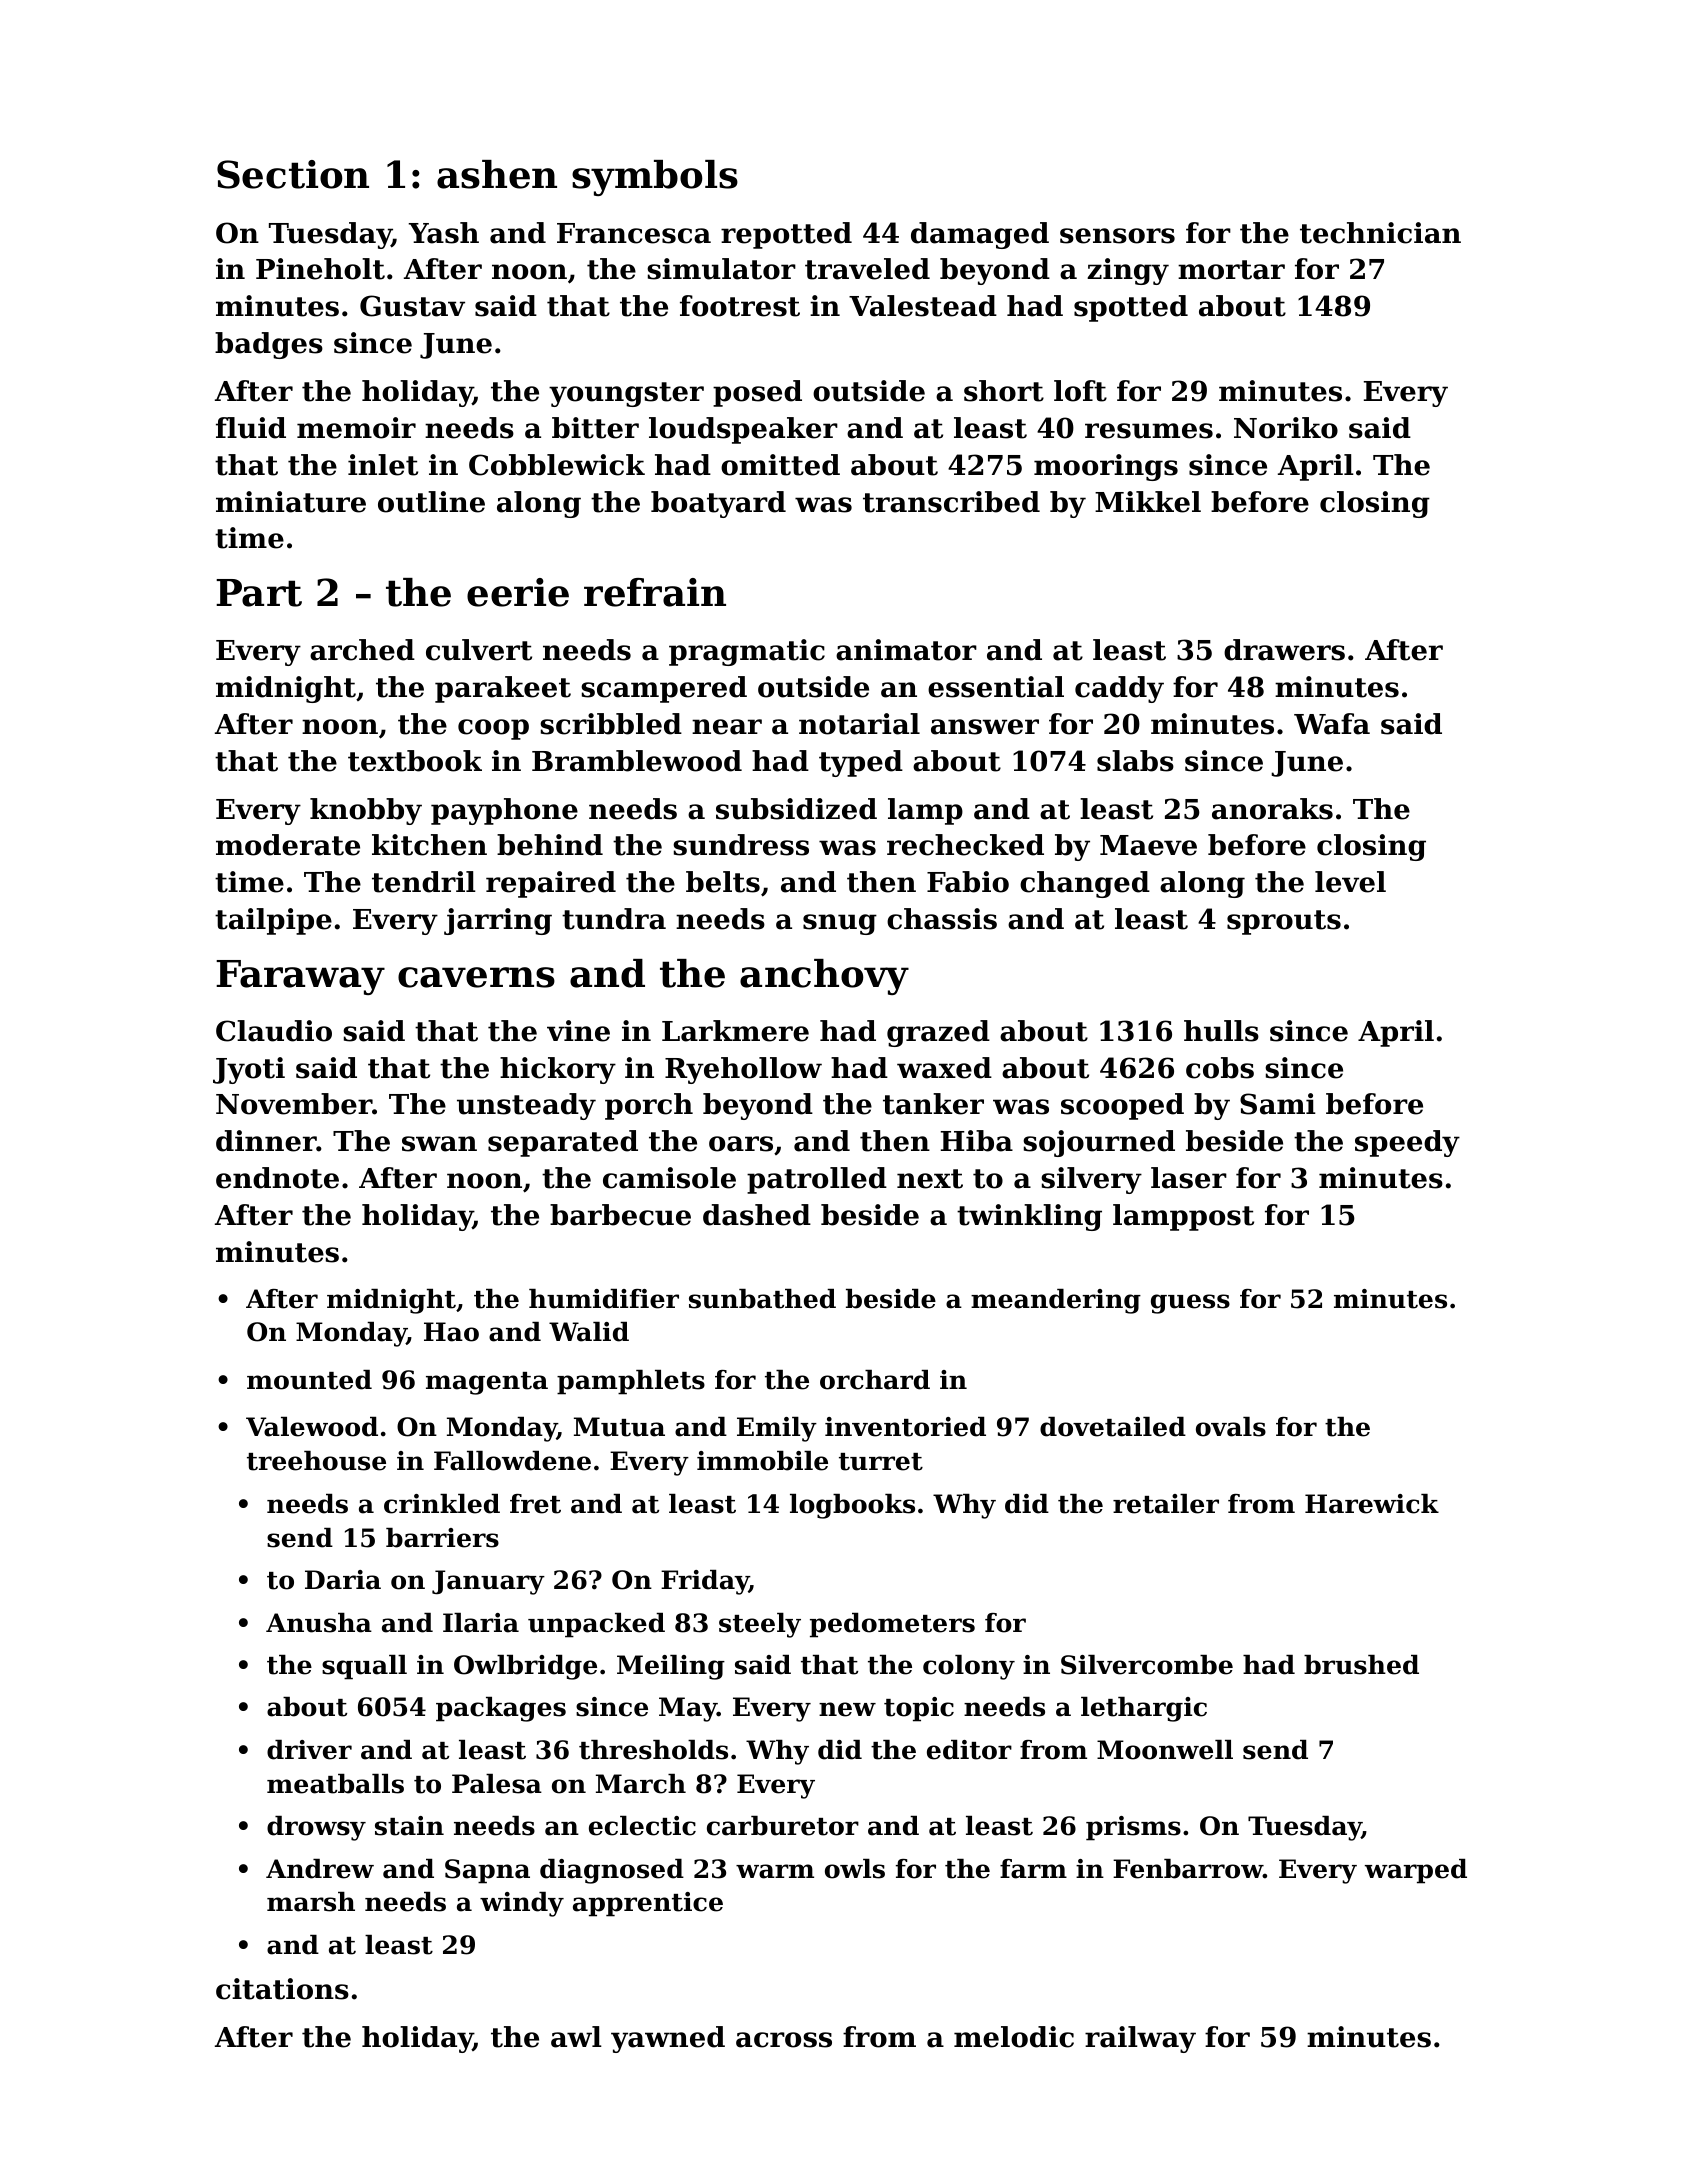 This screenshot has height=2178, width=1683. I want to click on May, so click(688, 1709).
